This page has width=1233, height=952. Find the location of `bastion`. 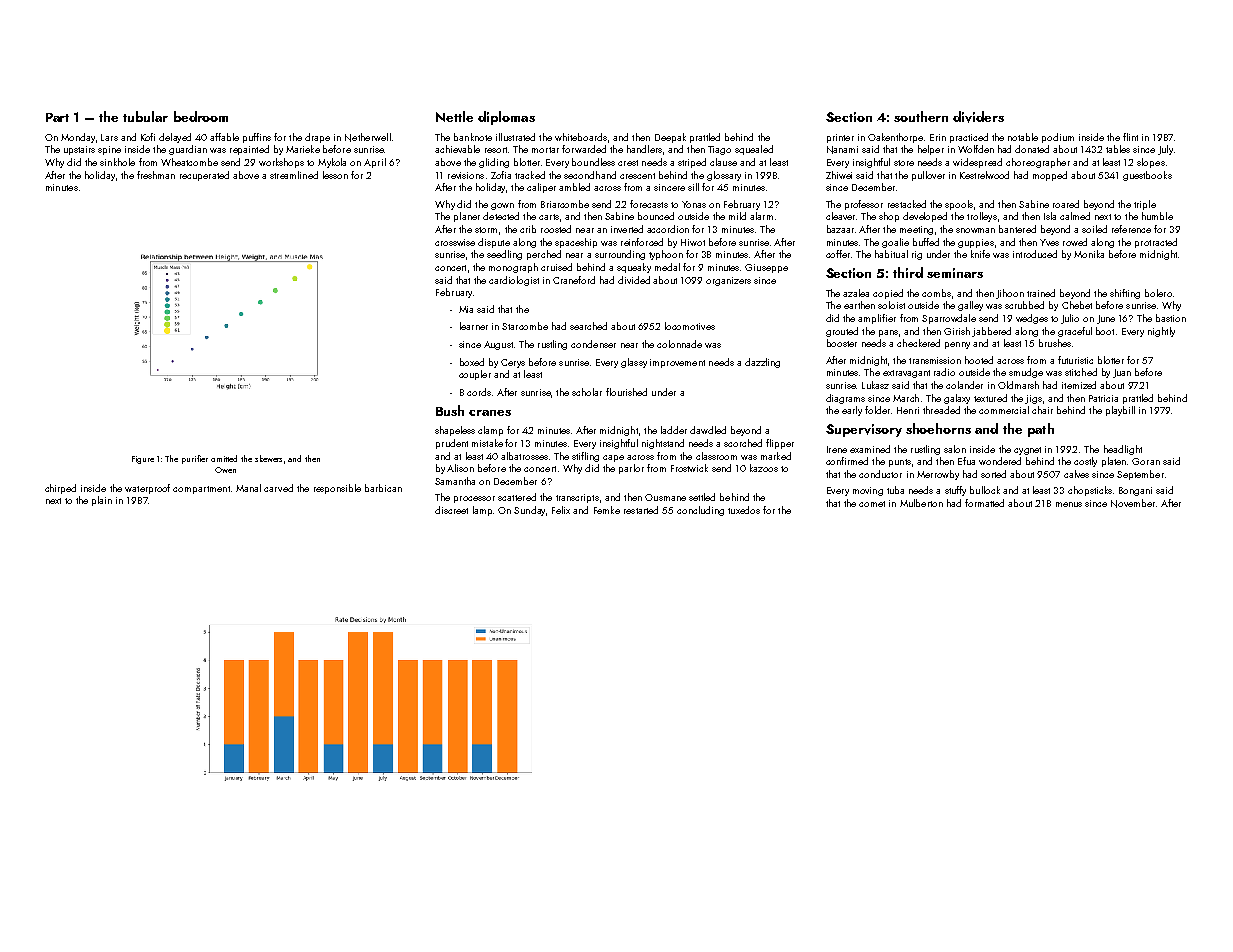

bastion is located at coordinates (1171, 318).
